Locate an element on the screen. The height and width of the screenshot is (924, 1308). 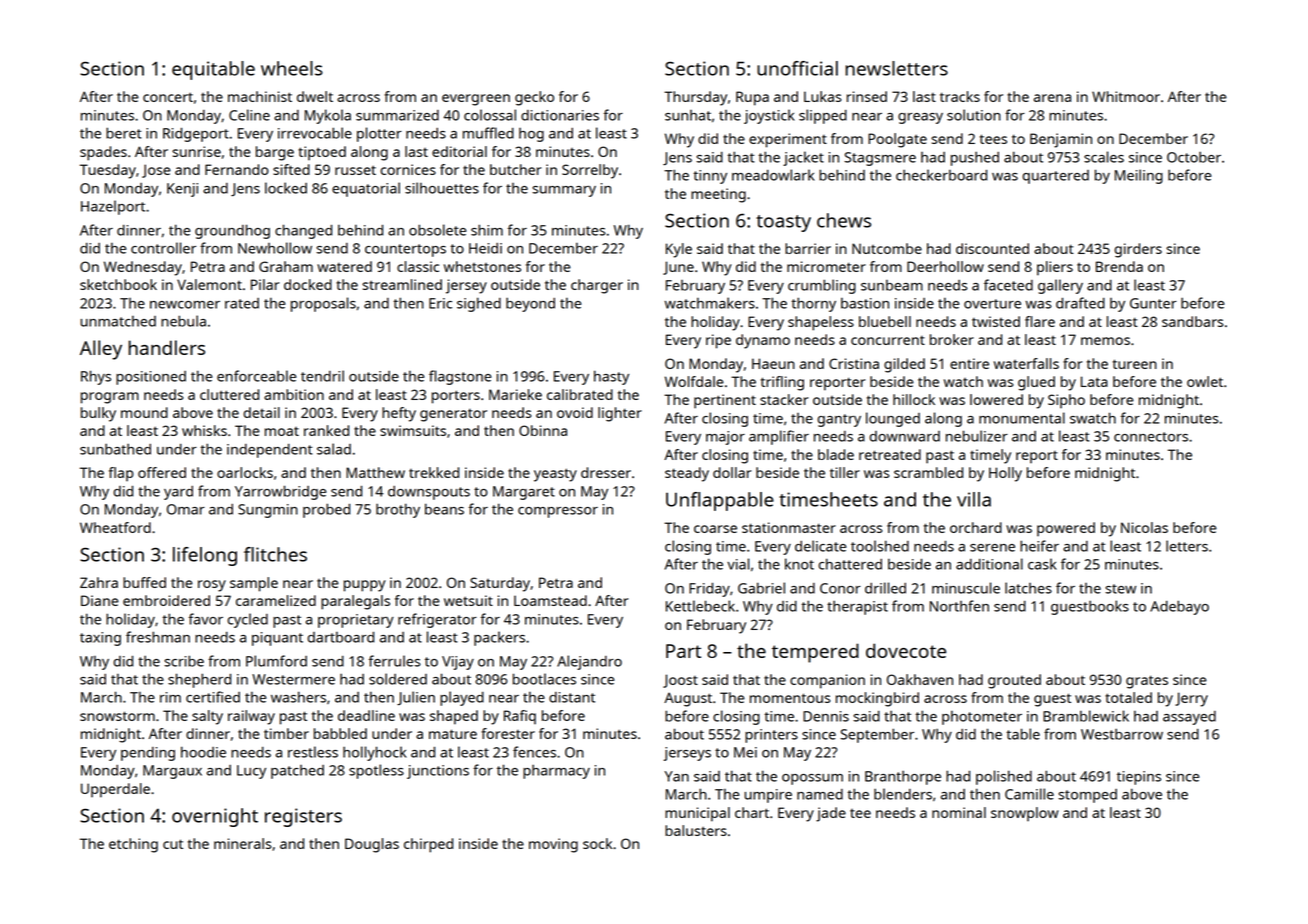
additional is located at coordinates (989, 564).
